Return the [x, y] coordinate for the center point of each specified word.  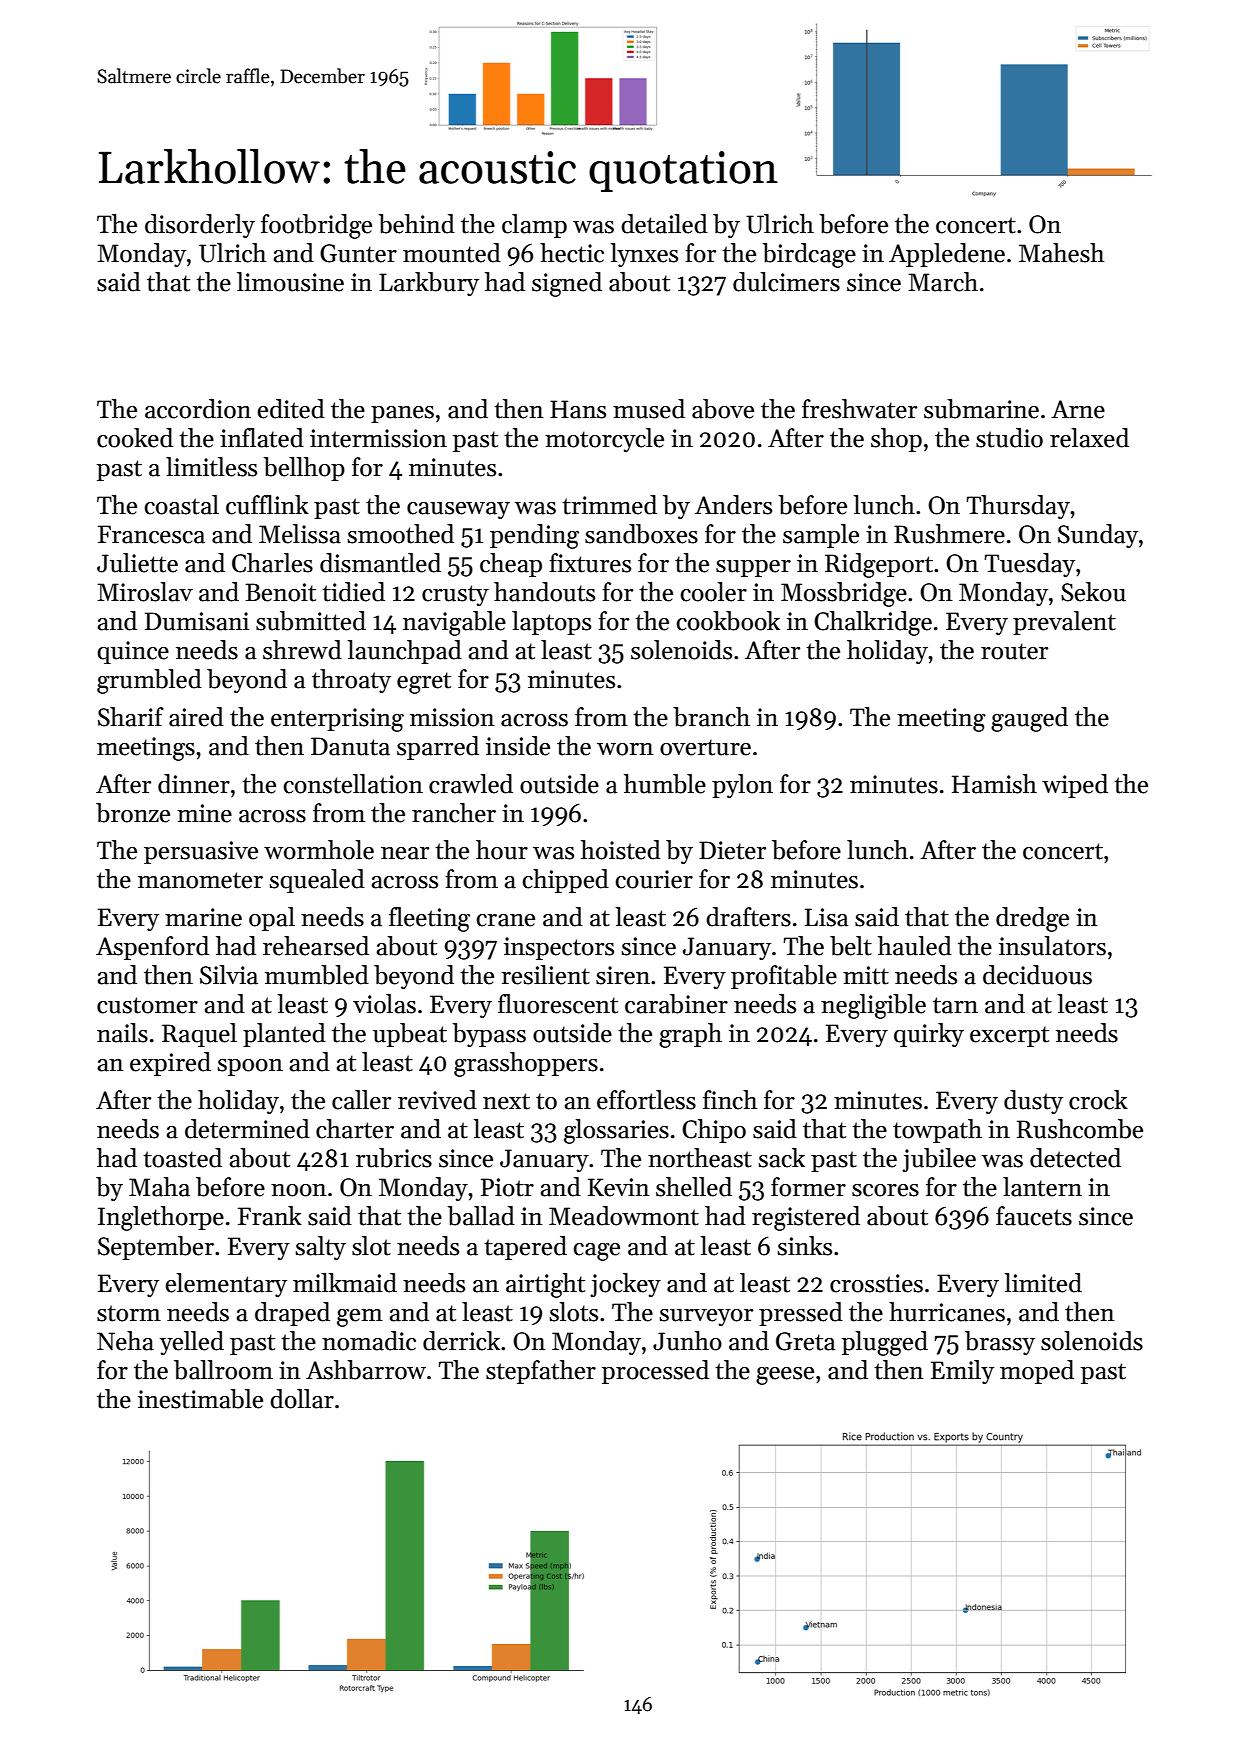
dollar [302, 1399]
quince [133, 652]
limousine [290, 282]
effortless [646, 1100]
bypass [489, 1035]
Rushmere [949, 534]
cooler [713, 592]
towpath [937, 1131]
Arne [1078, 409]
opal [272, 919]
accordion [198, 409]
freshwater [859, 409]
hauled [915, 946]
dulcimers [786, 282]
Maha [159, 1187]
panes [402, 414]
